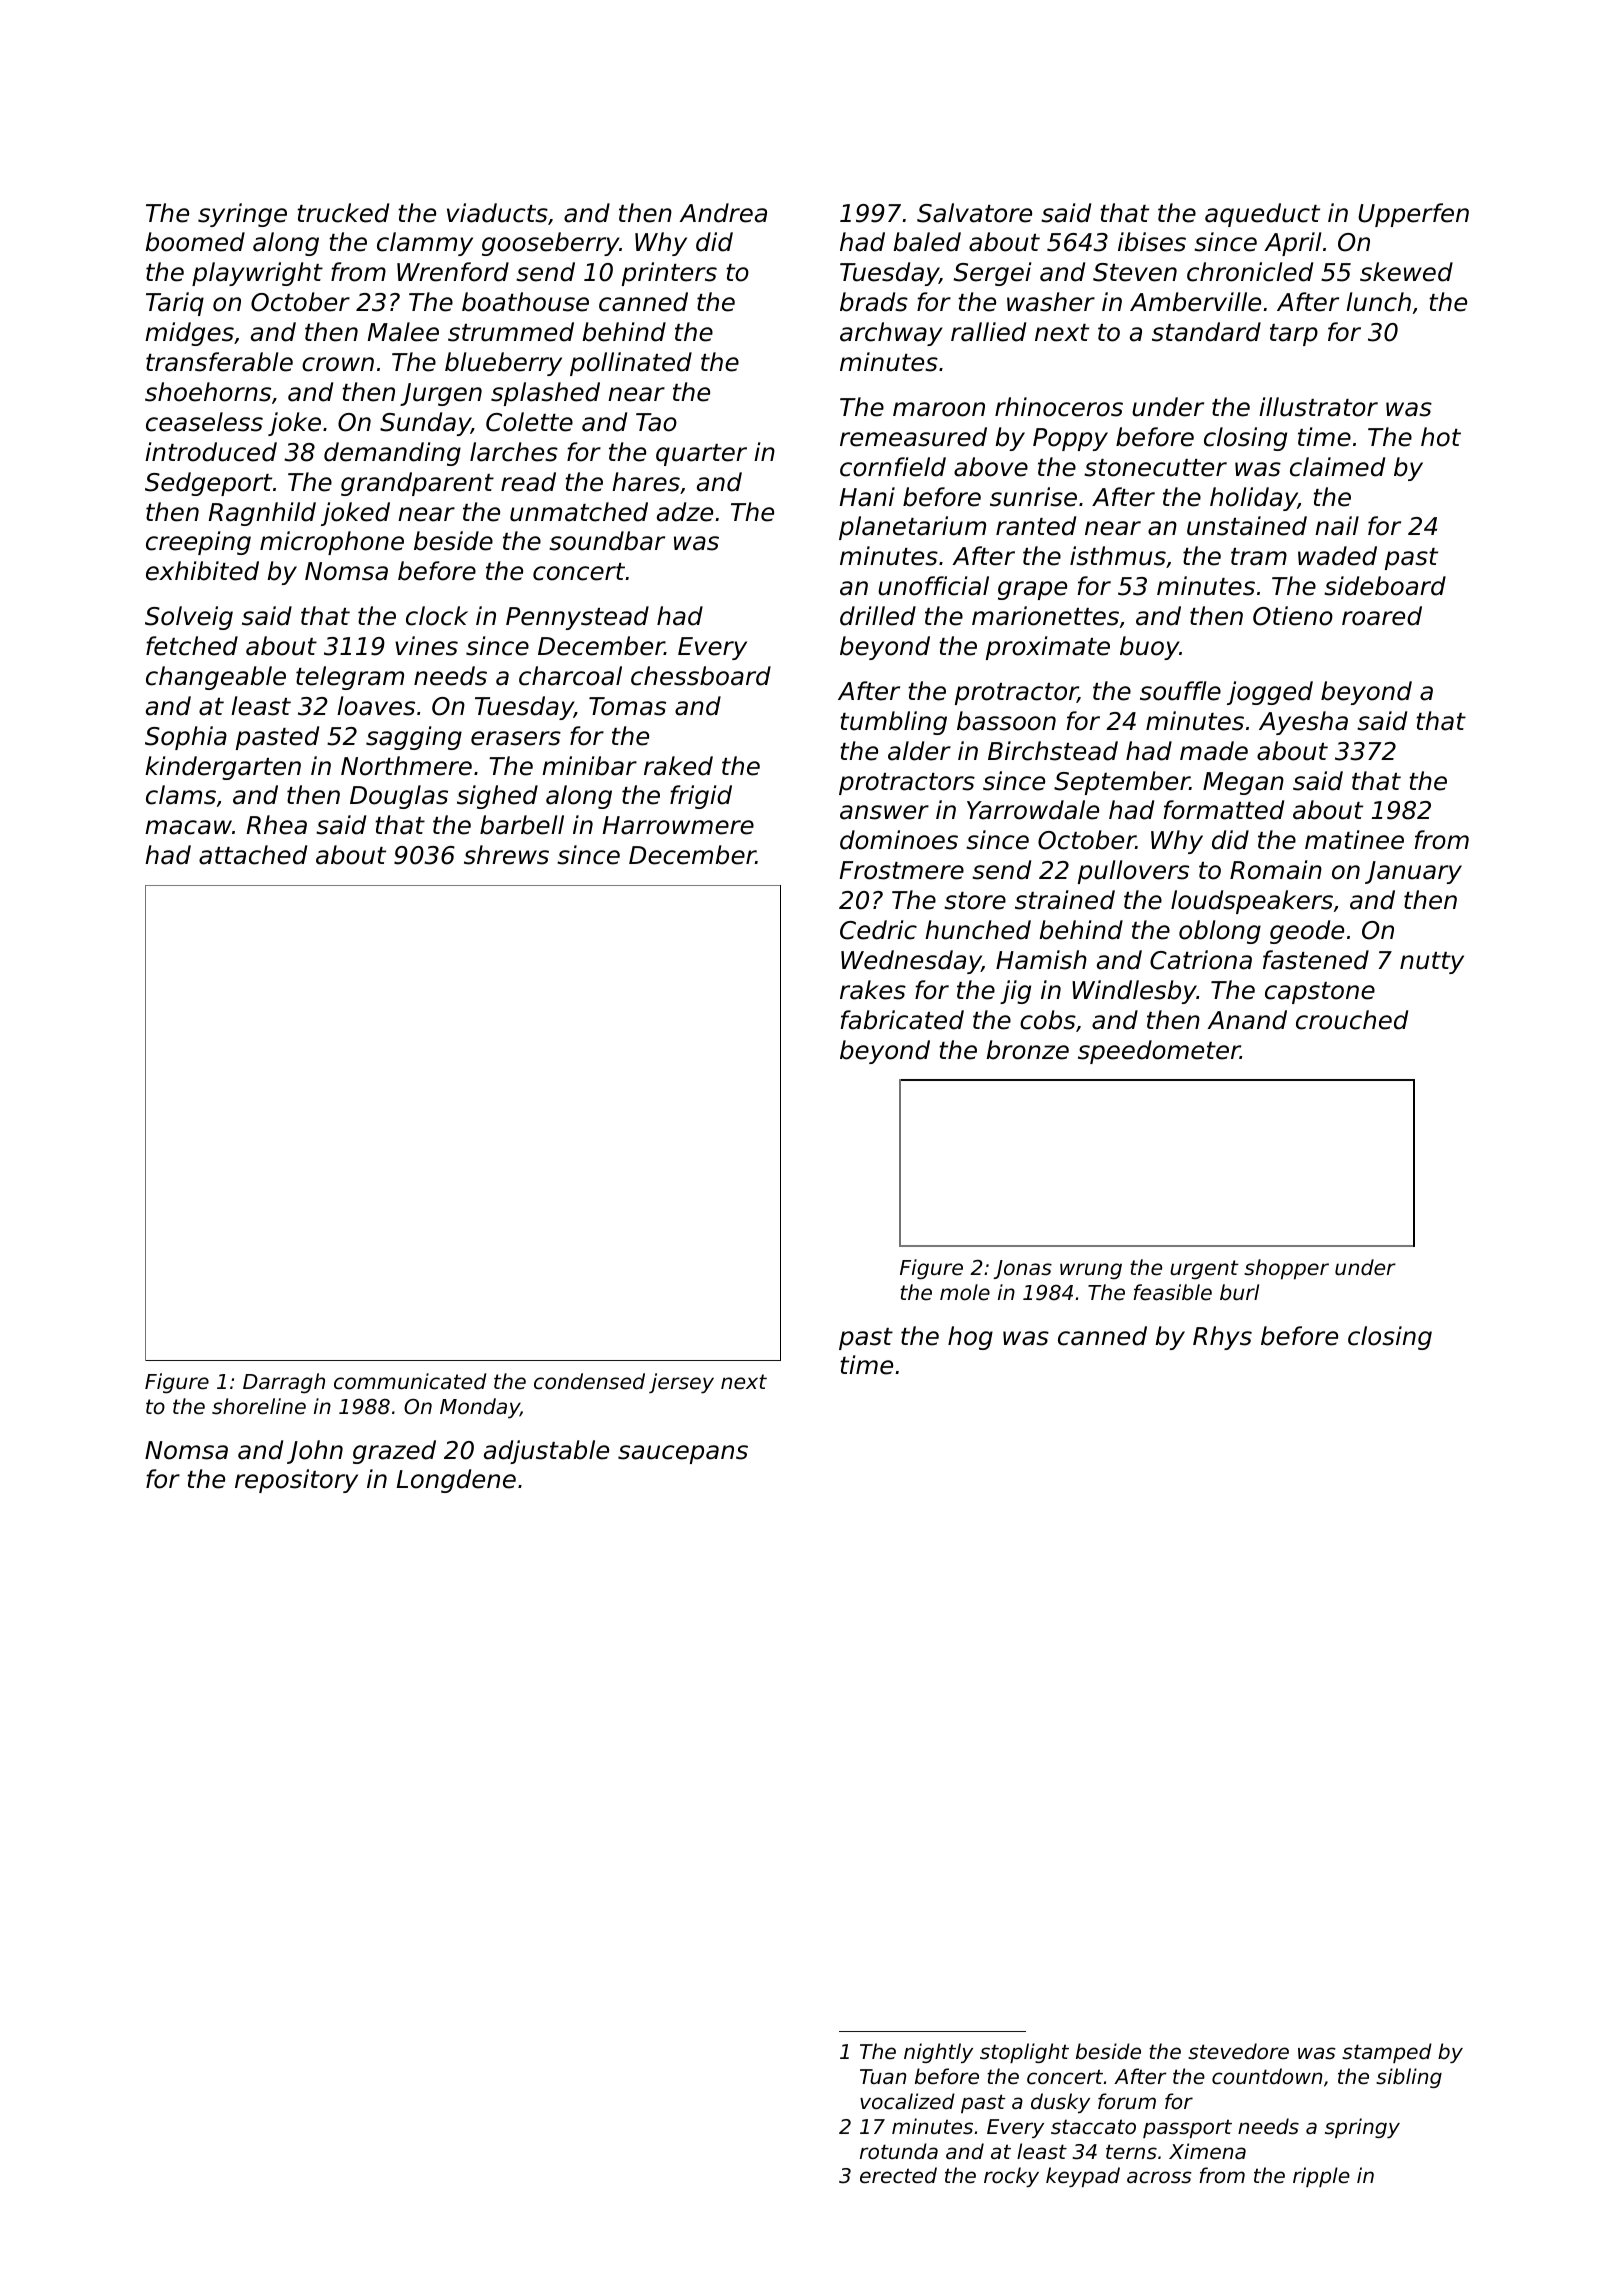  What do you see at coordinates (867, 497) in the screenshot?
I see `Hani` at bounding box center [867, 497].
